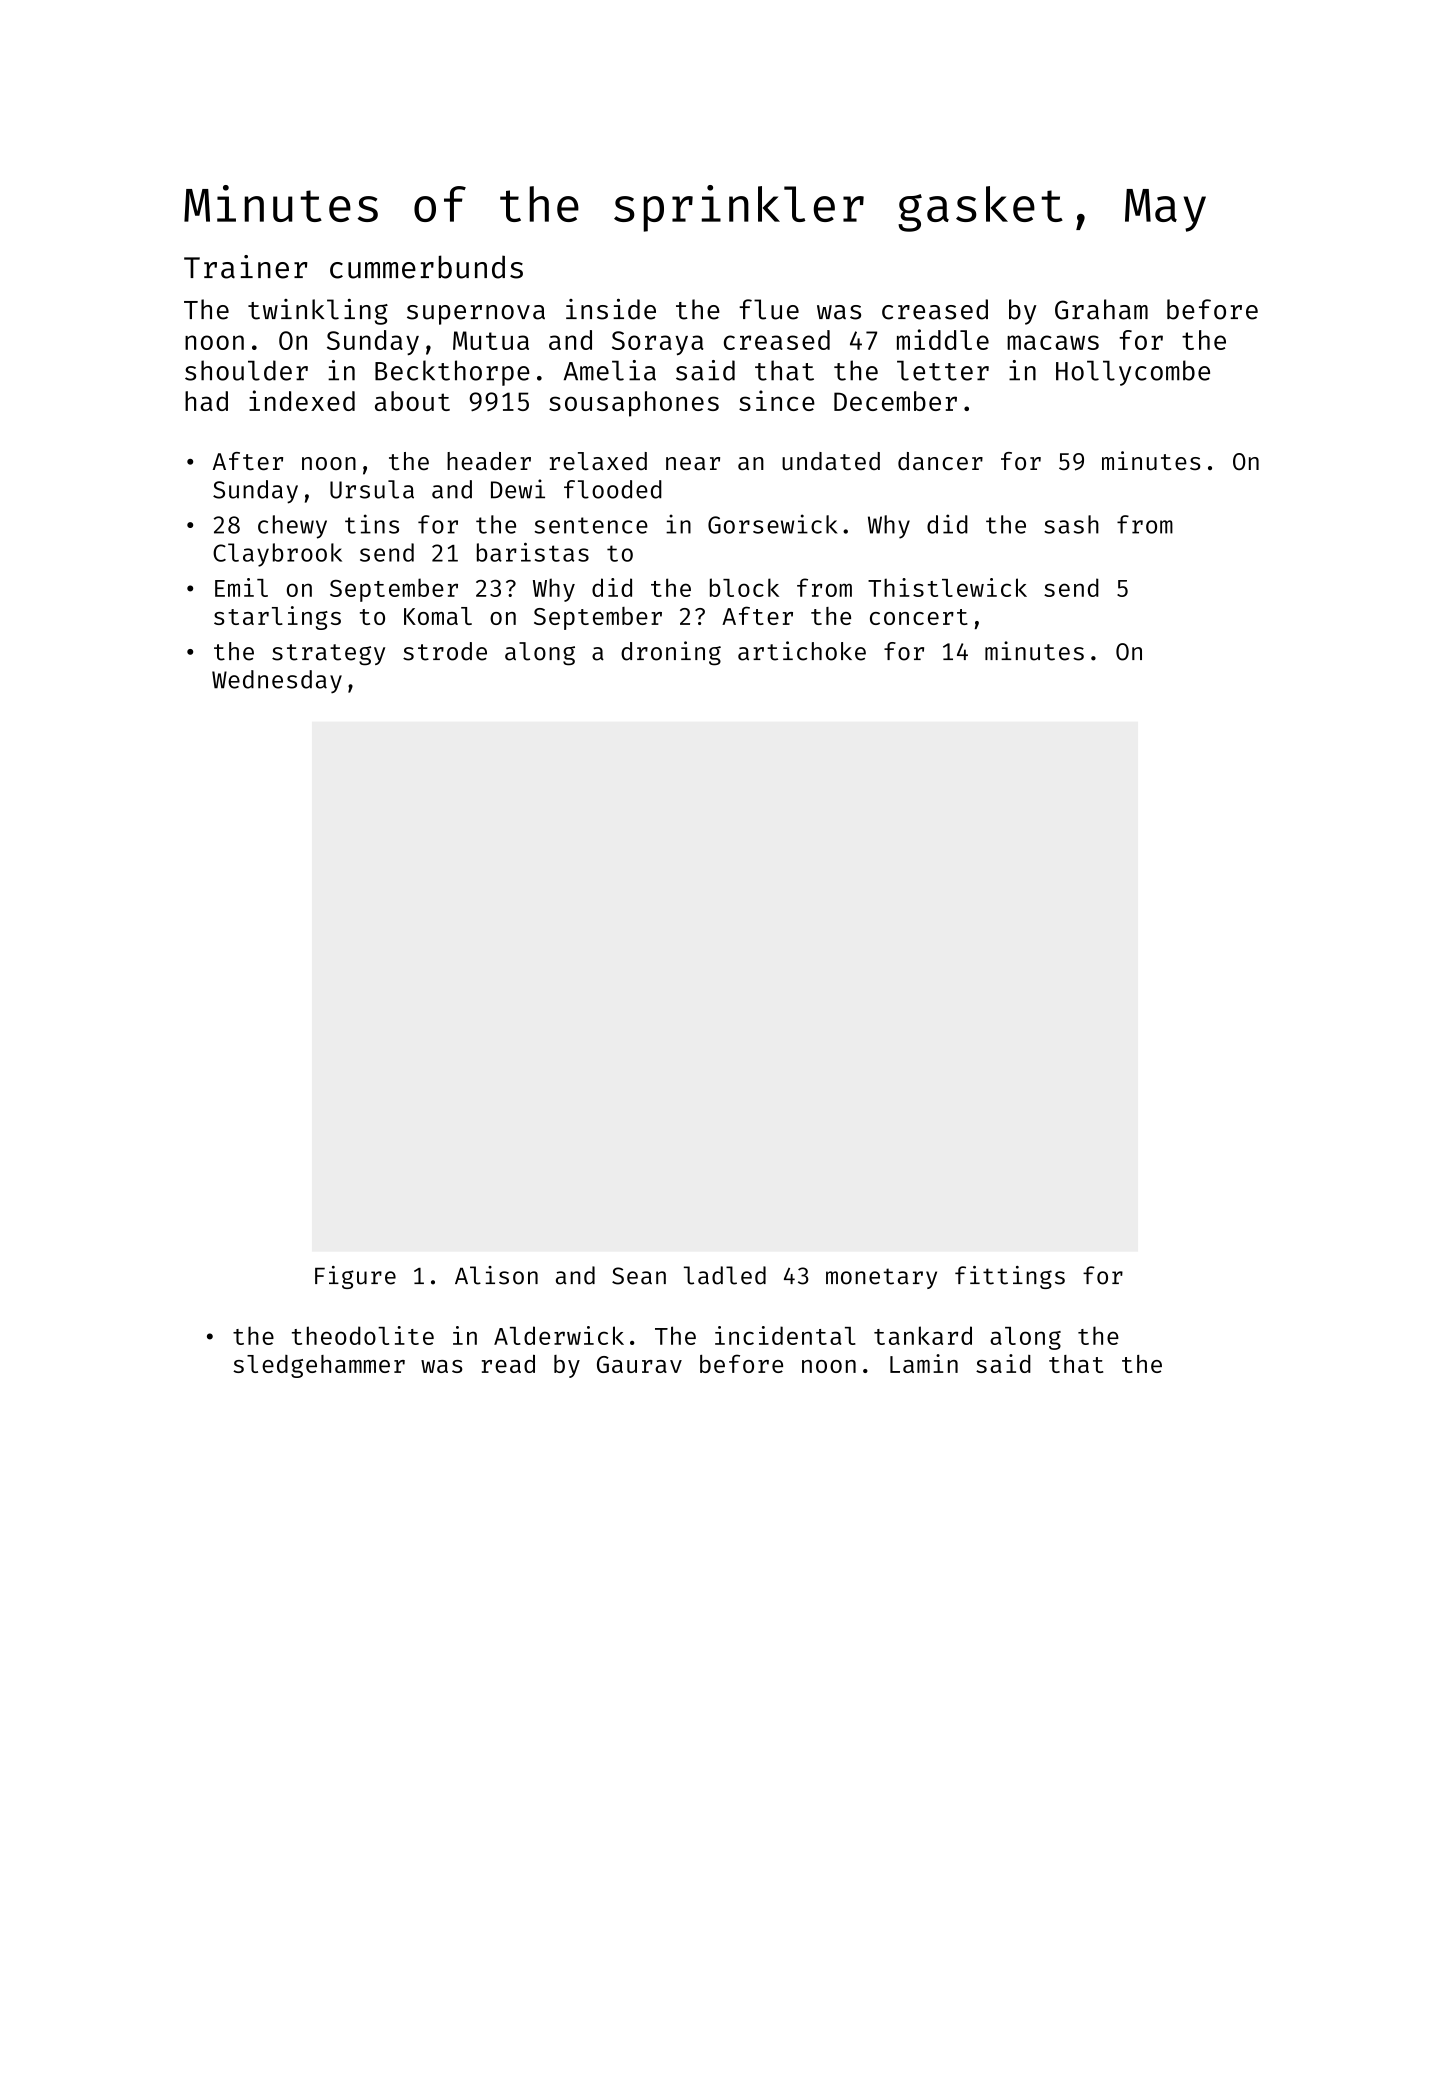 The image size is (1450, 2100). I want to click on Lamin, so click(924, 1363).
